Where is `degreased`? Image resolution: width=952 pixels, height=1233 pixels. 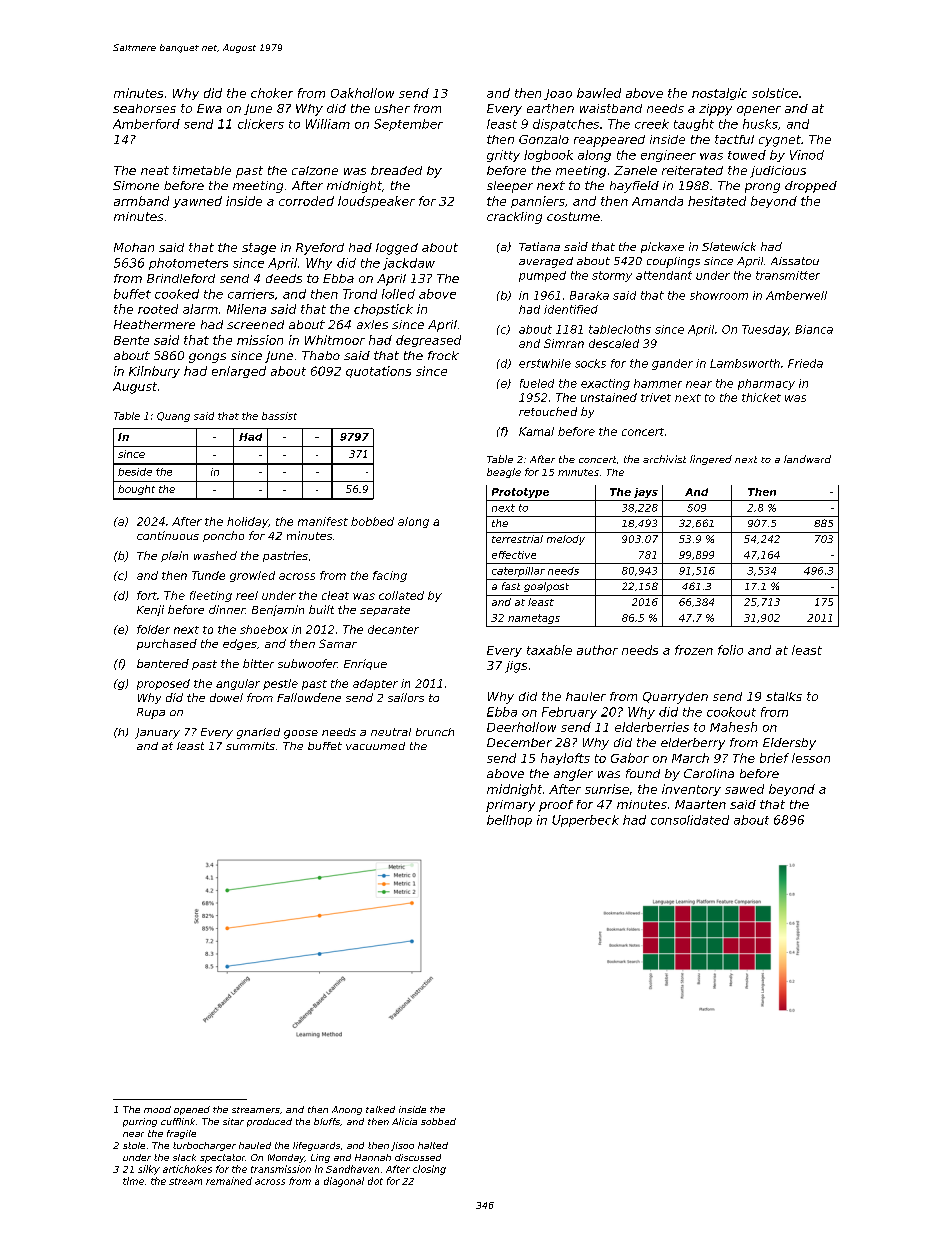
degreased is located at coordinates (428, 341).
